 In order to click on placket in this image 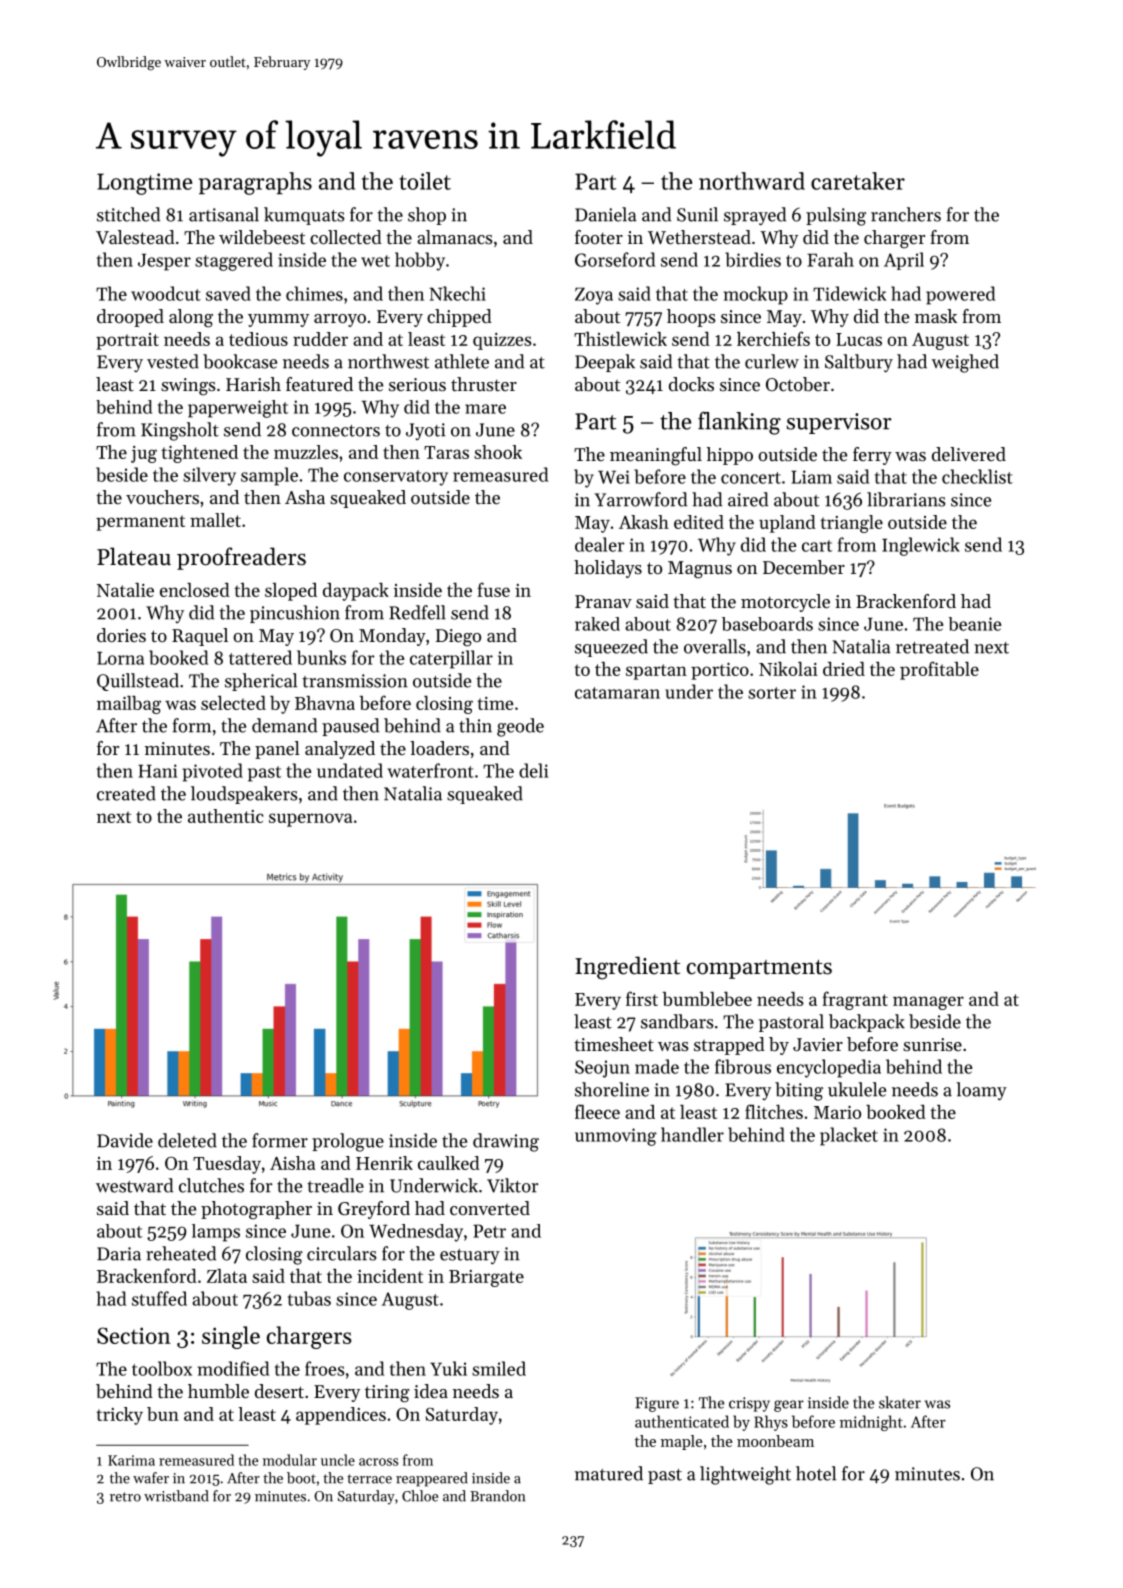, I will do `click(849, 1136)`.
